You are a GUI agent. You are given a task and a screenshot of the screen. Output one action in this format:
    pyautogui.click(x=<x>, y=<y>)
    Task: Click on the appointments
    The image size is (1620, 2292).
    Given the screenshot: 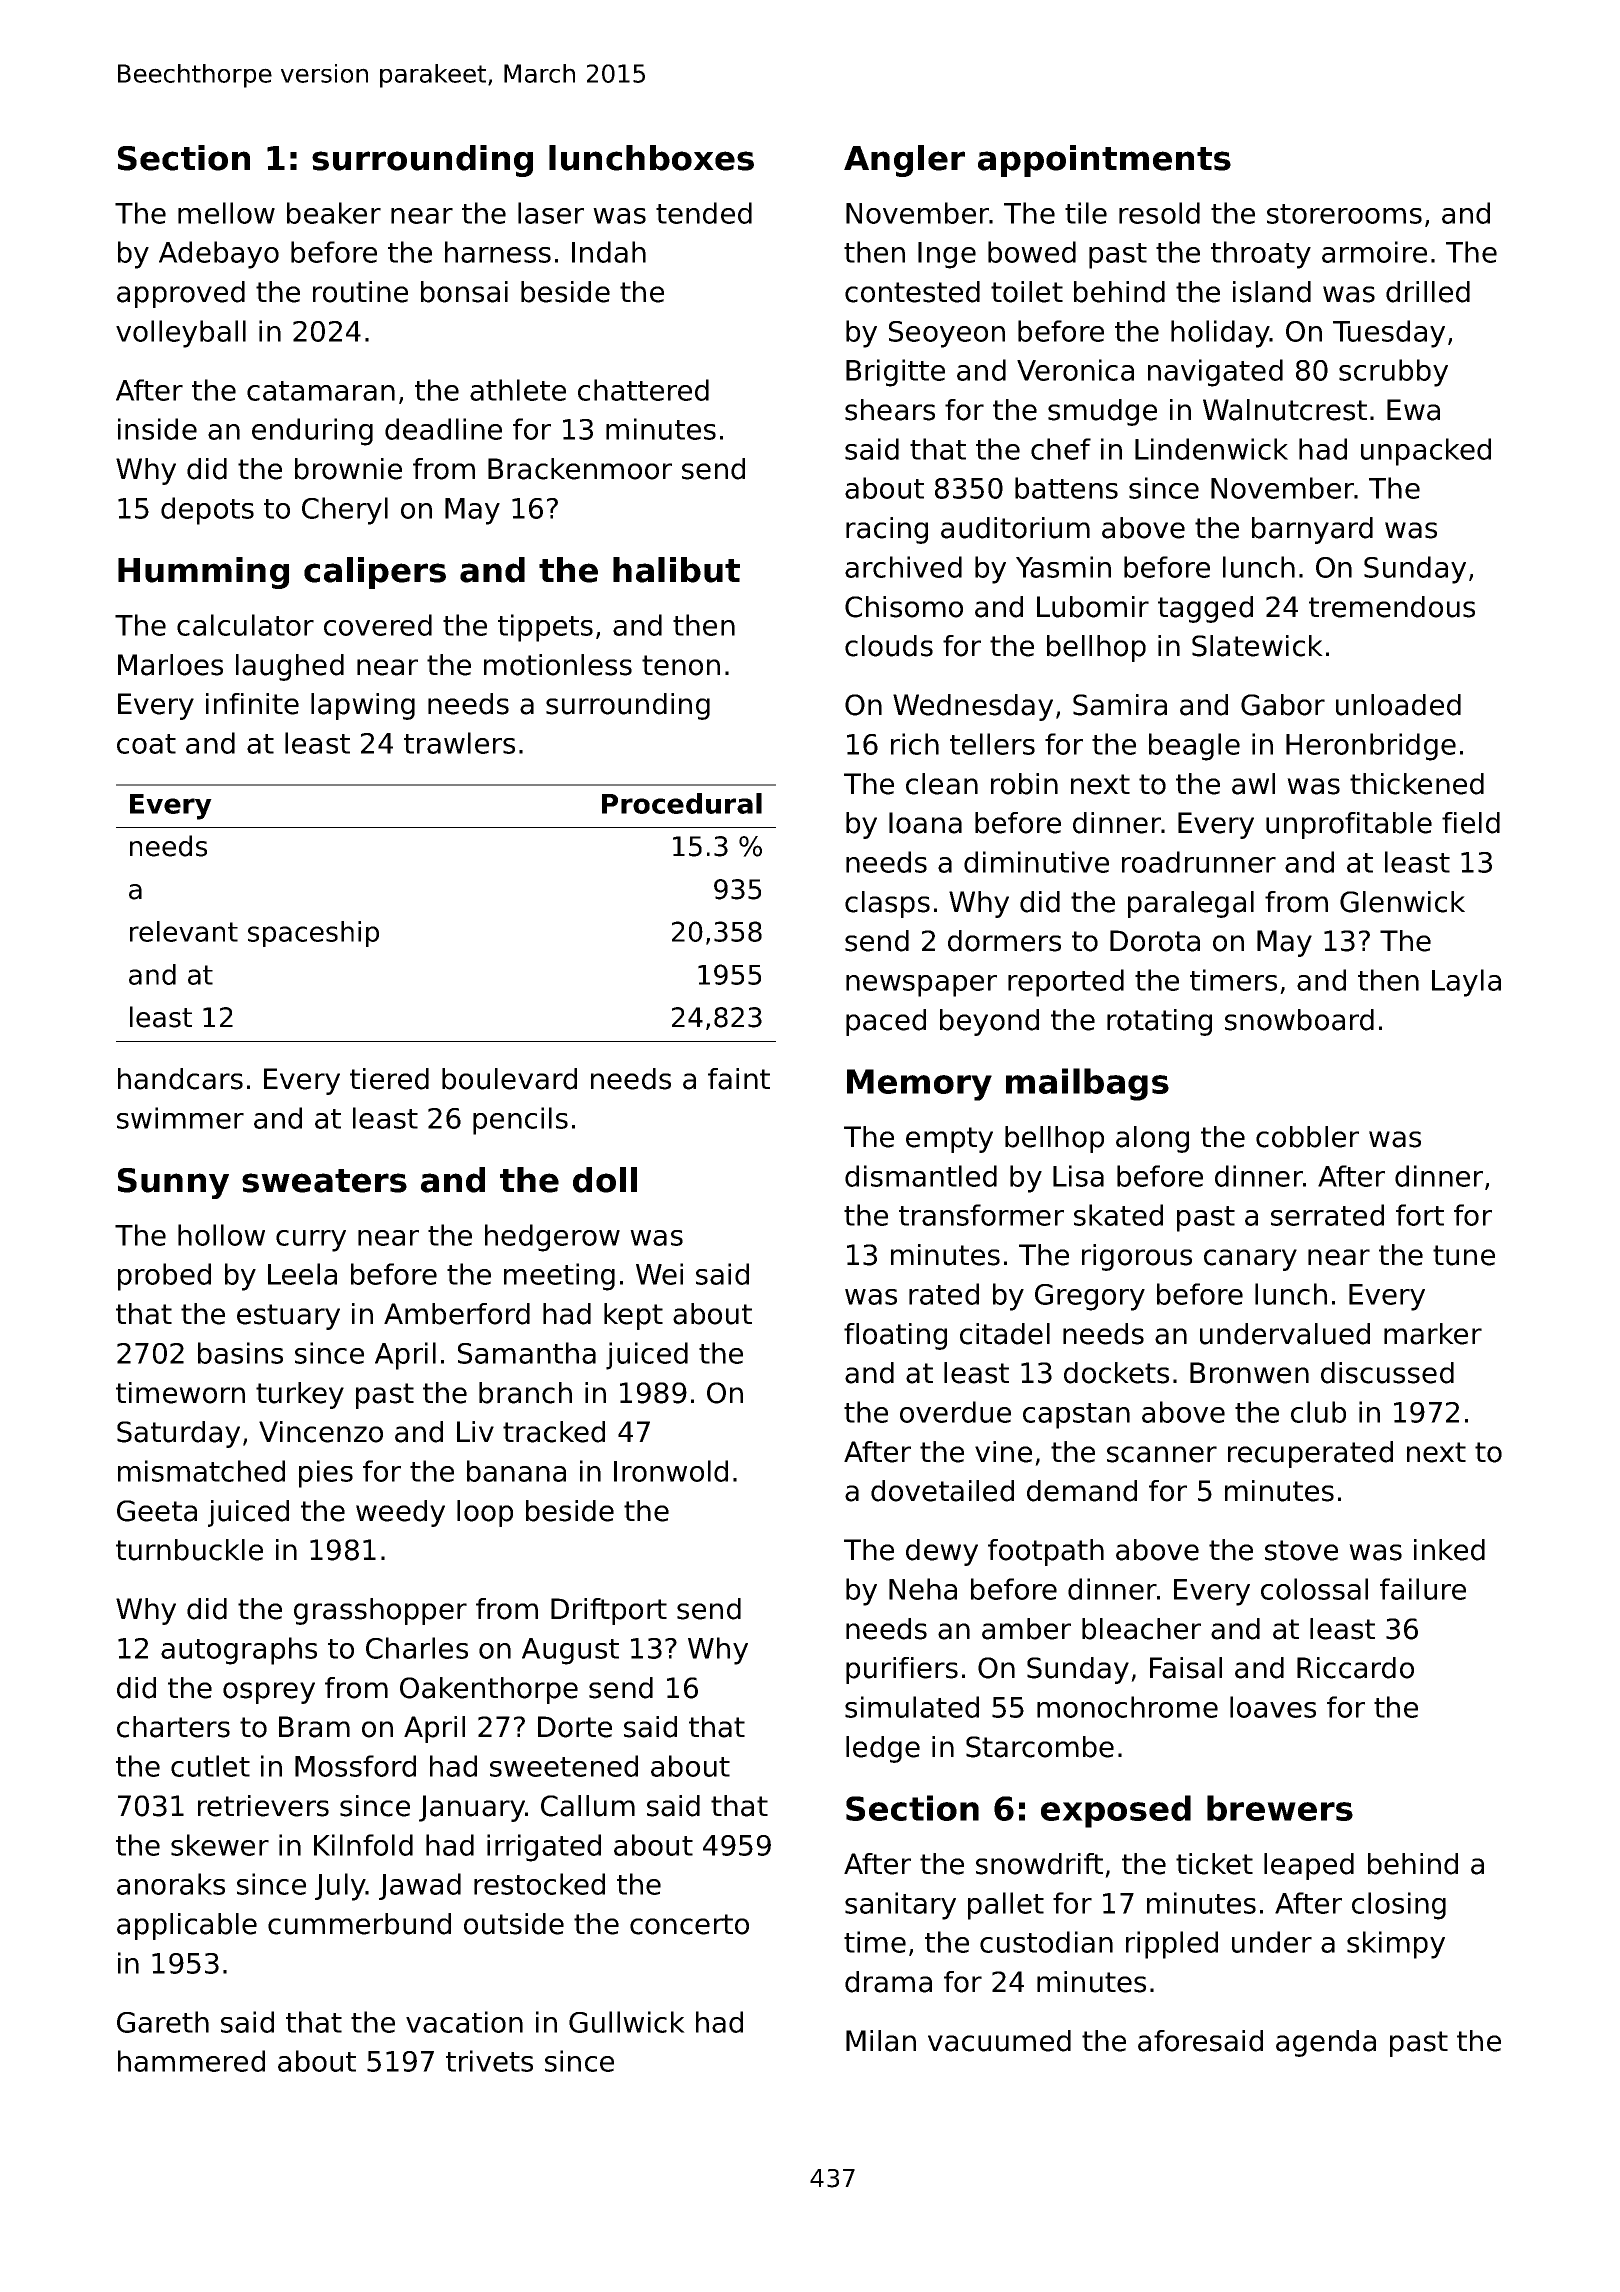 What is the action you would take?
    pyautogui.click(x=1104, y=161)
